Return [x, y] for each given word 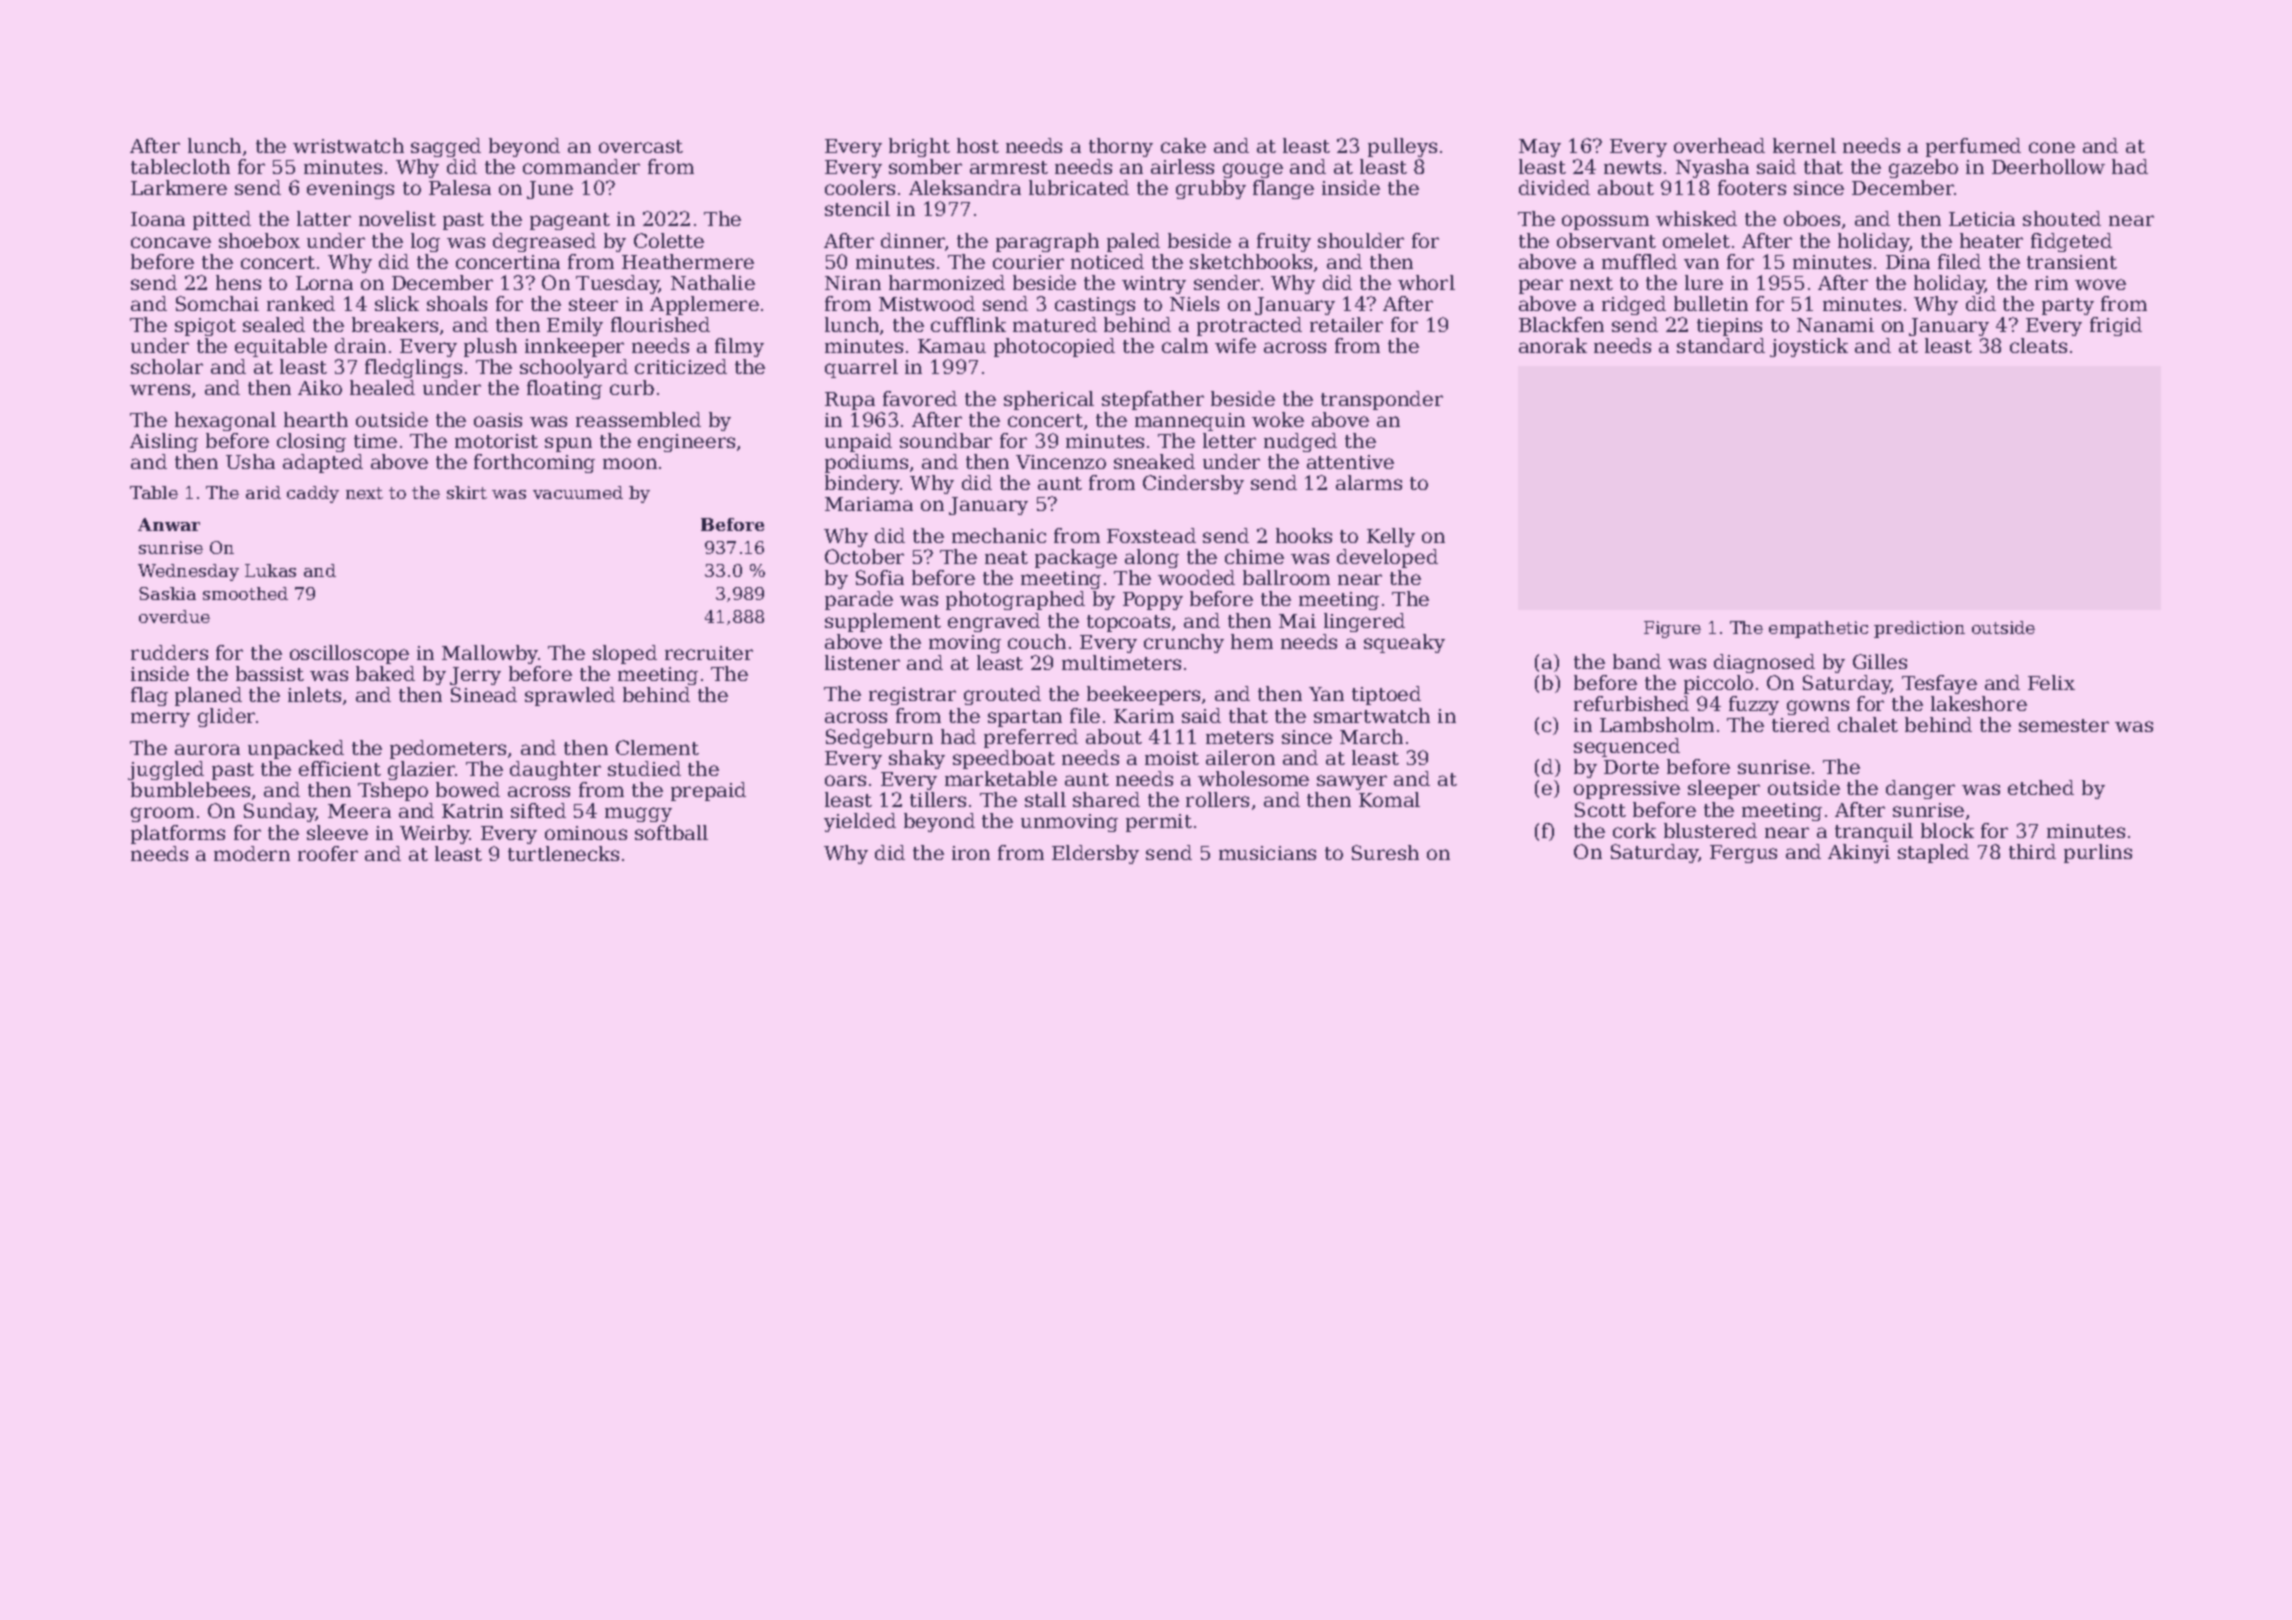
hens [238, 282]
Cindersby [1193, 484]
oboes [1812, 218]
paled [1133, 242]
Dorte [1631, 767]
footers [1752, 187]
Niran [853, 283]
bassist [270, 673]
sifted [538, 810]
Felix [2051, 682]
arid [263, 492]
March [1371, 736]
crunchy [1184, 643]
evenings [350, 190]
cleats [2038, 345]
